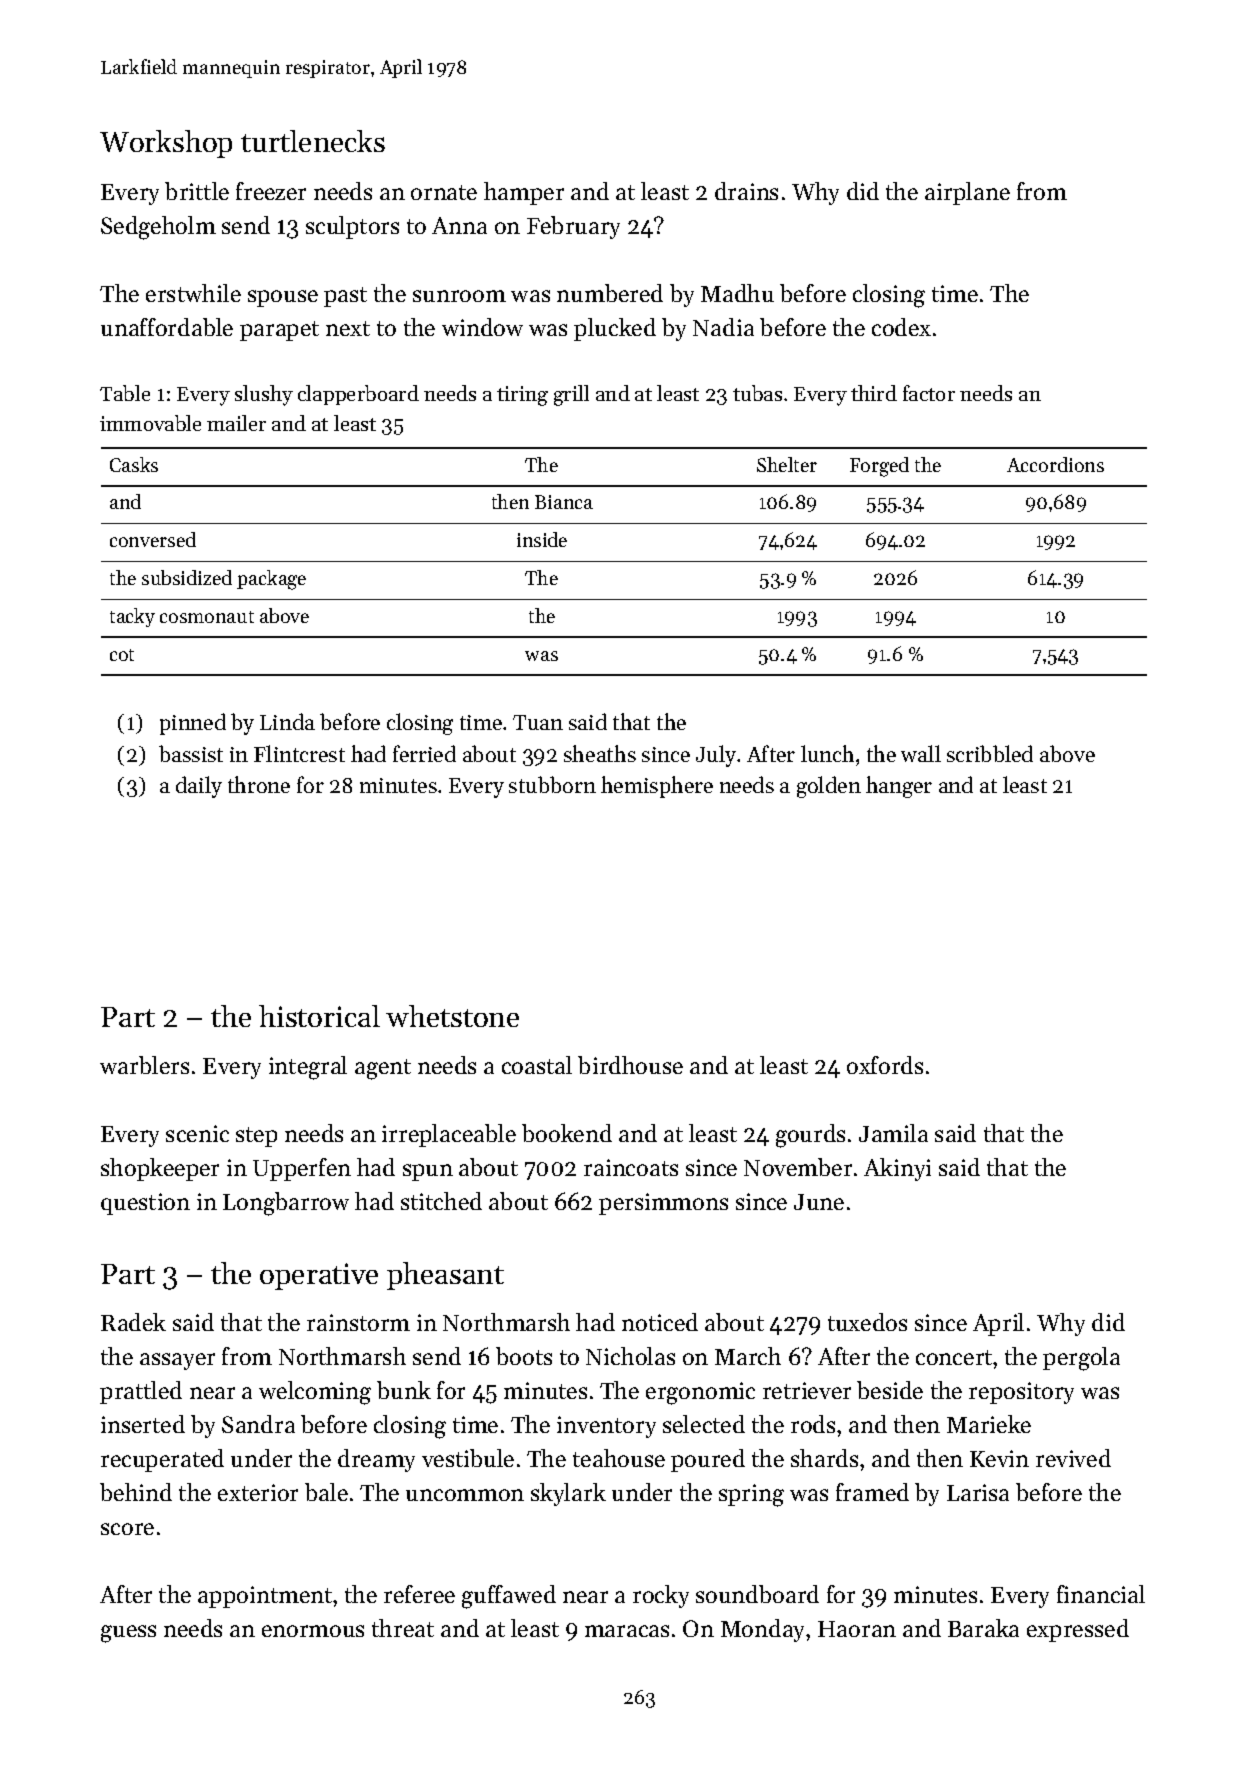 Image resolution: width=1248 pixels, height=1766 pixels. I want to click on Akinyi, so click(897, 1169).
